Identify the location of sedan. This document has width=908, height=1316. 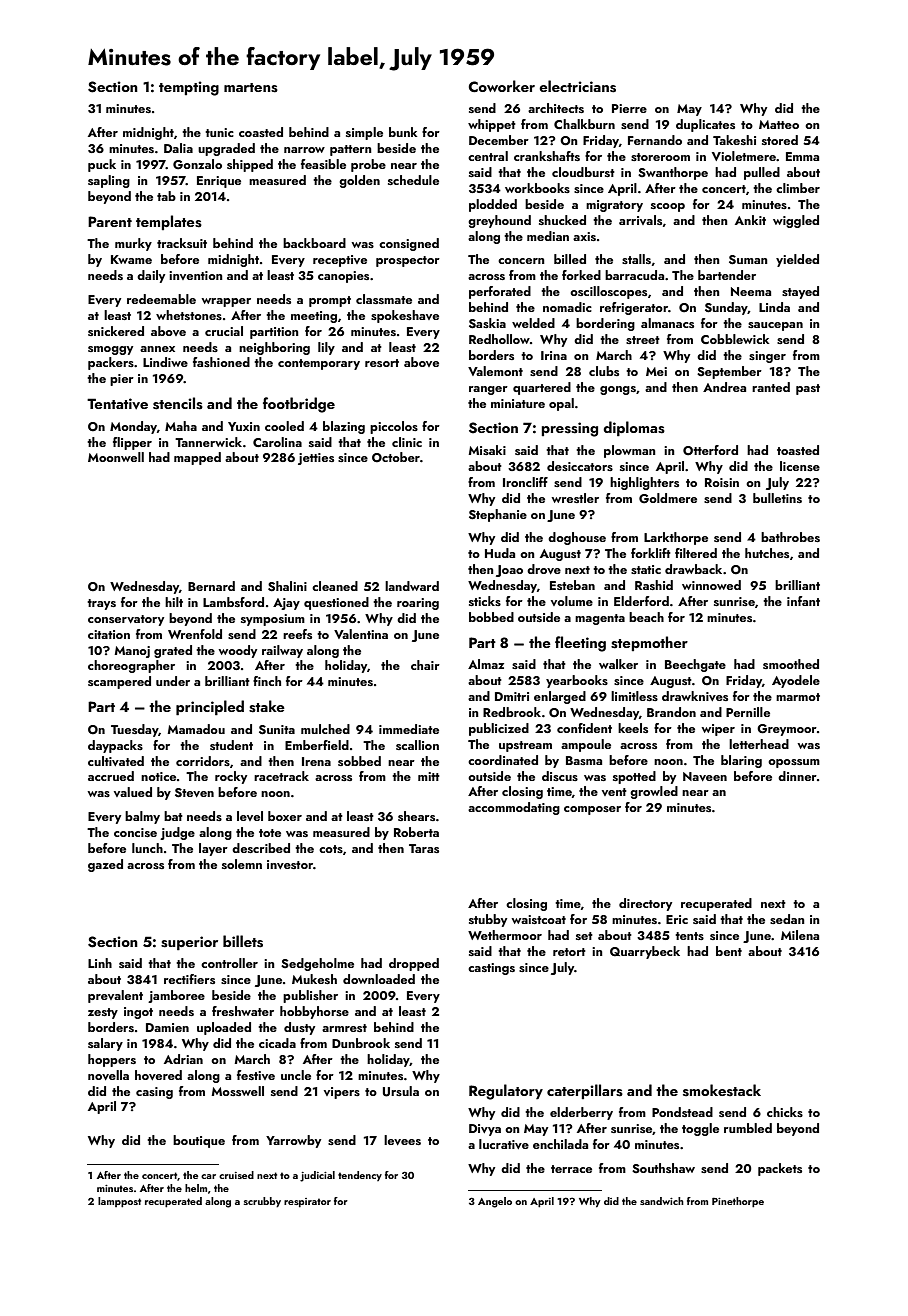
(787, 919).
